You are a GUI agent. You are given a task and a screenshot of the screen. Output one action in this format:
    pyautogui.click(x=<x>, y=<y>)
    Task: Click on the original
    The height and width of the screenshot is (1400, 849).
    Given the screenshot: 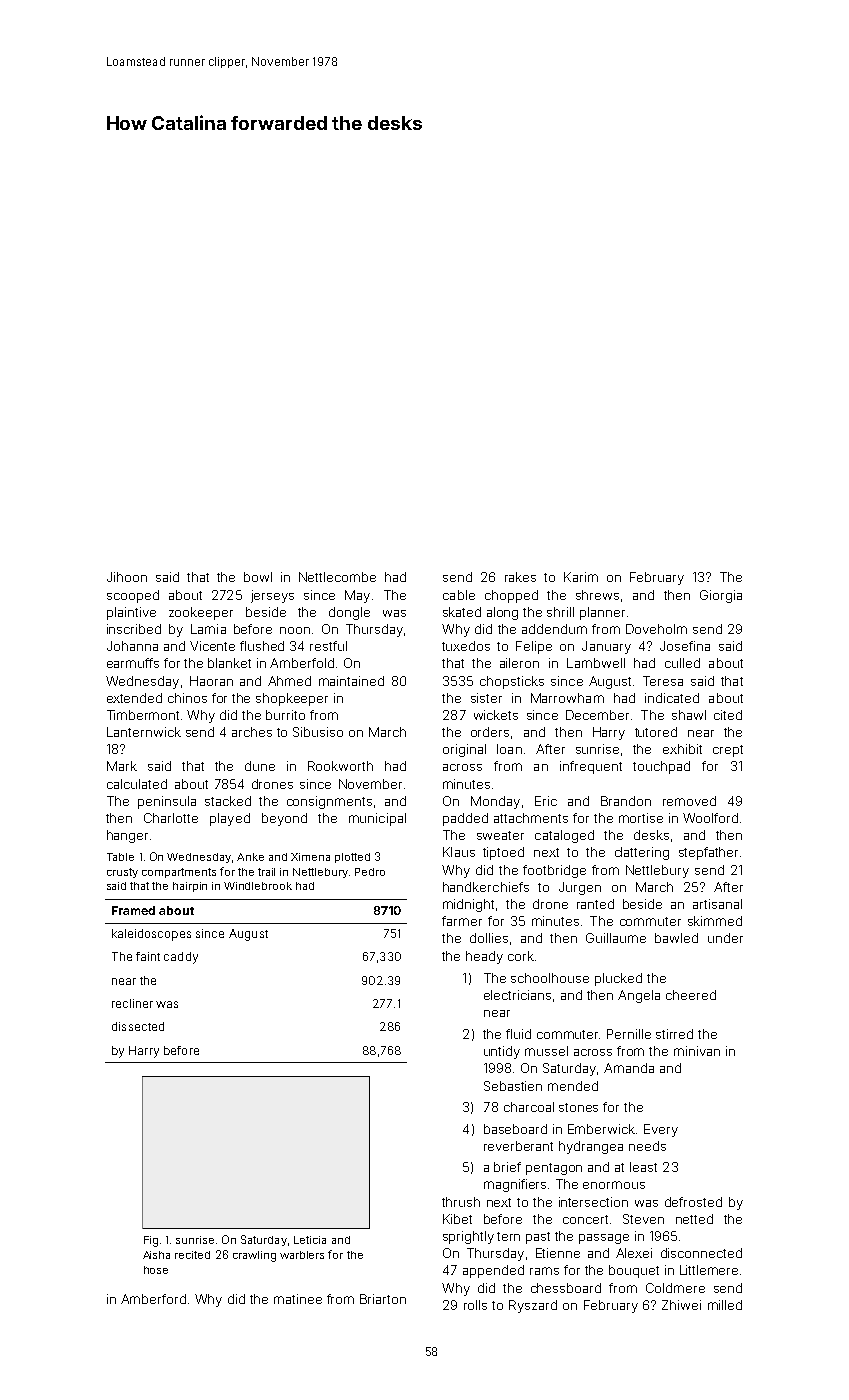 What is the action you would take?
    pyautogui.click(x=464, y=750)
